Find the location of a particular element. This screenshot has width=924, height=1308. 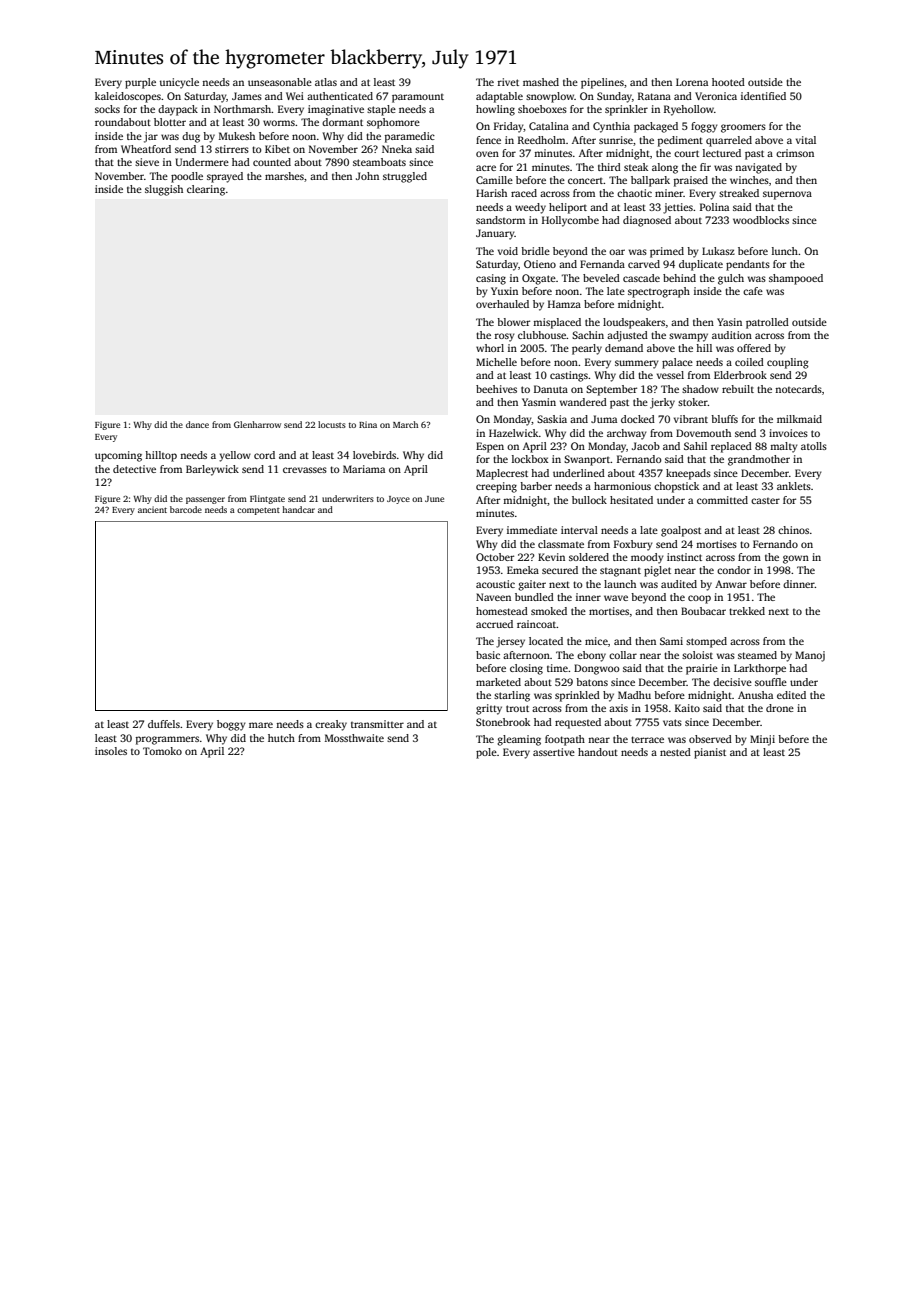

hutch is located at coordinates (281, 738).
